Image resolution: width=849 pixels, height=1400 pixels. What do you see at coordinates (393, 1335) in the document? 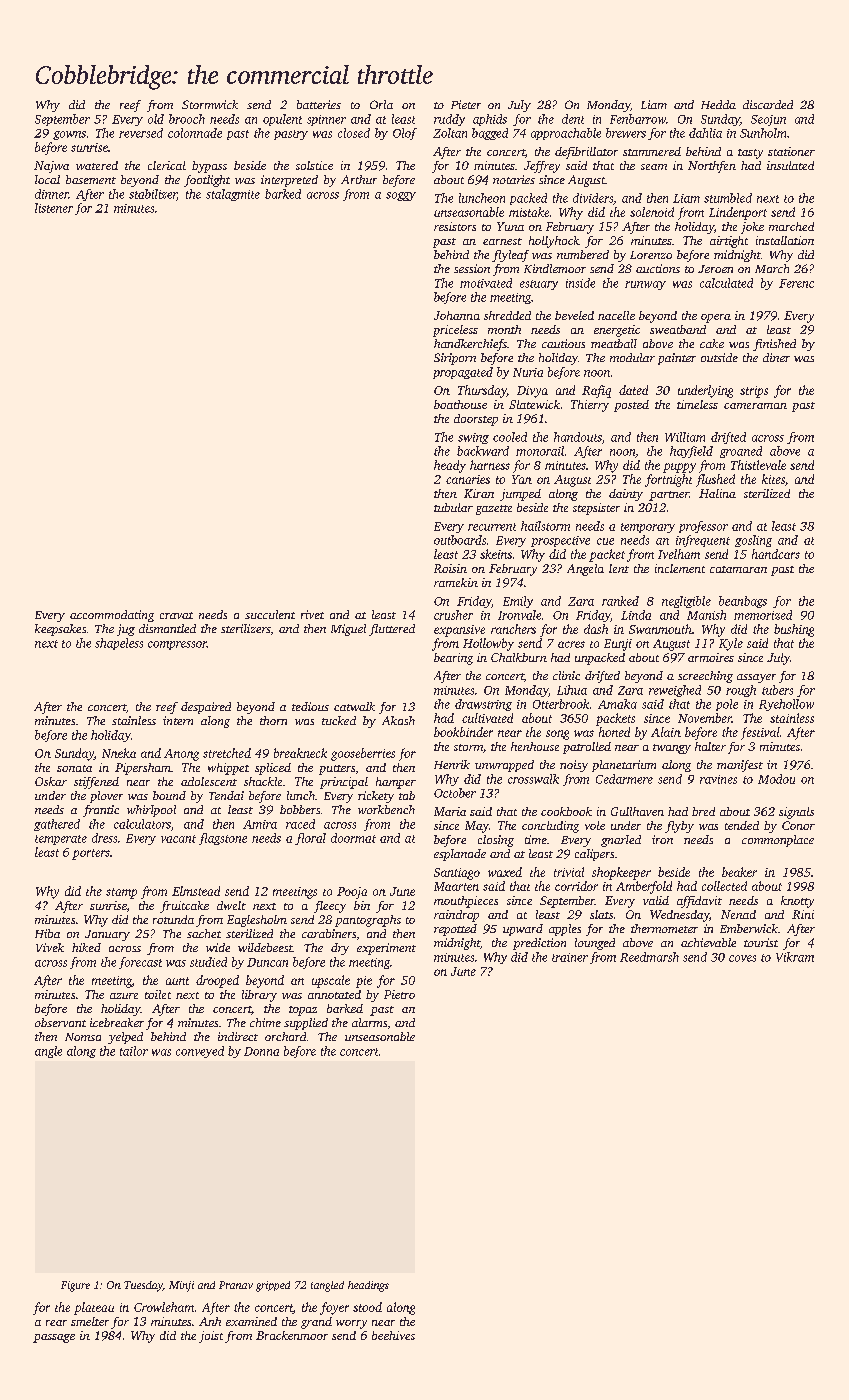
I see `beehives` at bounding box center [393, 1335].
